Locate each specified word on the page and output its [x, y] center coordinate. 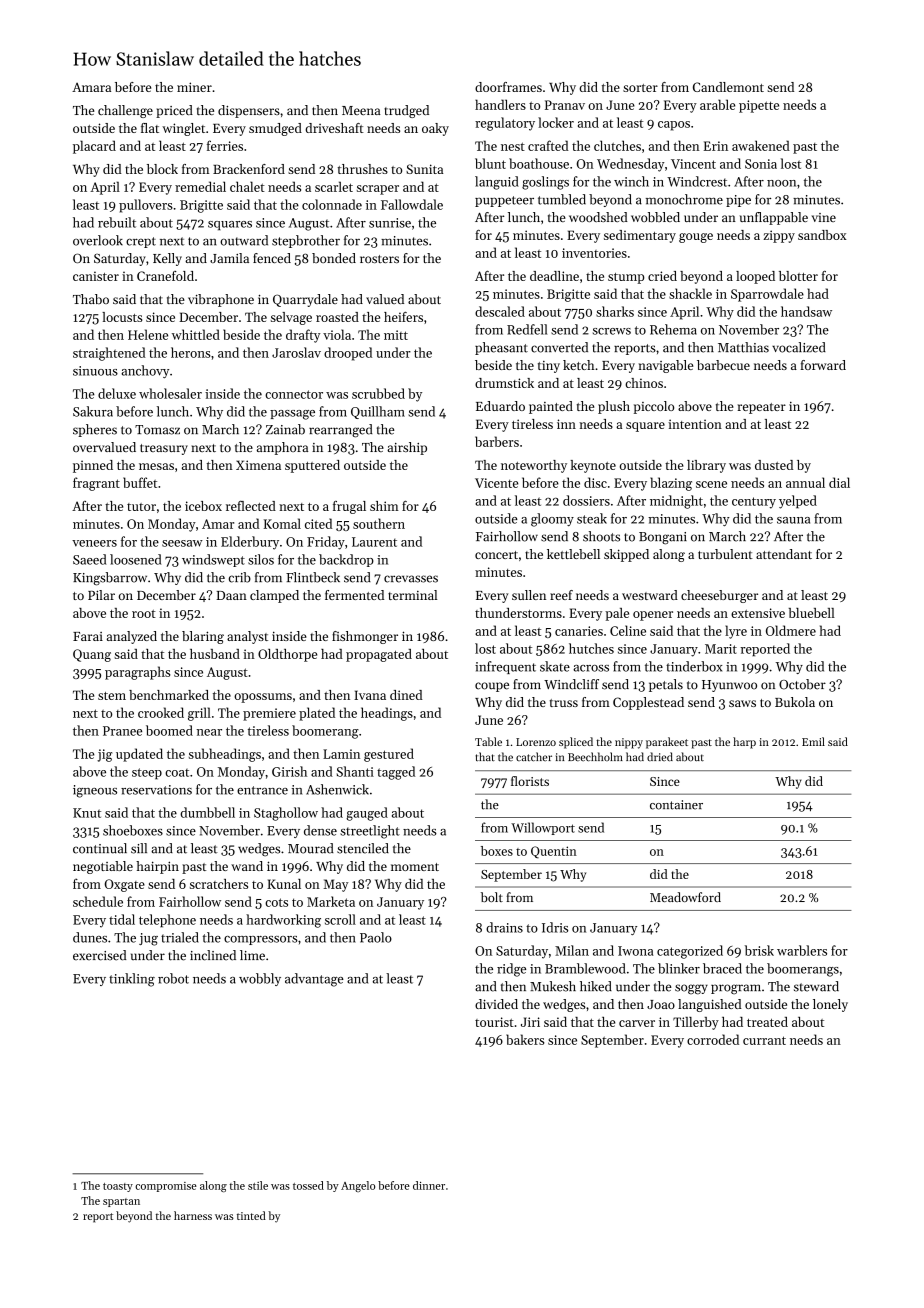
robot [173, 978]
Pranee [122, 731]
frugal [349, 507]
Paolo [376, 937]
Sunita [424, 169]
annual [805, 482]
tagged [396, 773]
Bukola [795, 702]
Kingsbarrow [110, 579]
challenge [125, 111]
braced [722, 968]
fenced [272, 258]
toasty [118, 1187]
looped [755, 277]
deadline [554, 276]
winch [631, 181]
